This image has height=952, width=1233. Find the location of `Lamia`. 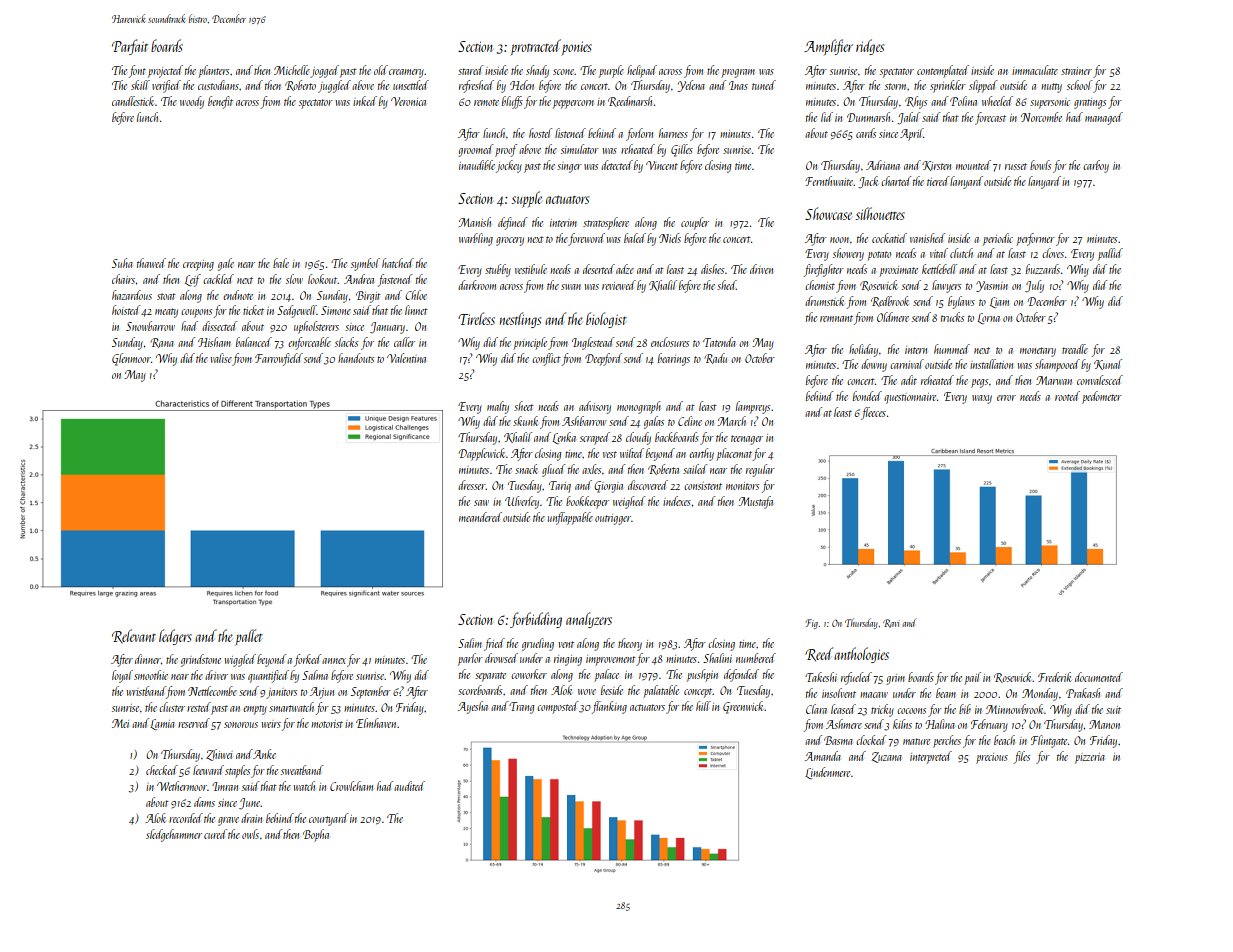

Lamia is located at coordinates (162, 724).
